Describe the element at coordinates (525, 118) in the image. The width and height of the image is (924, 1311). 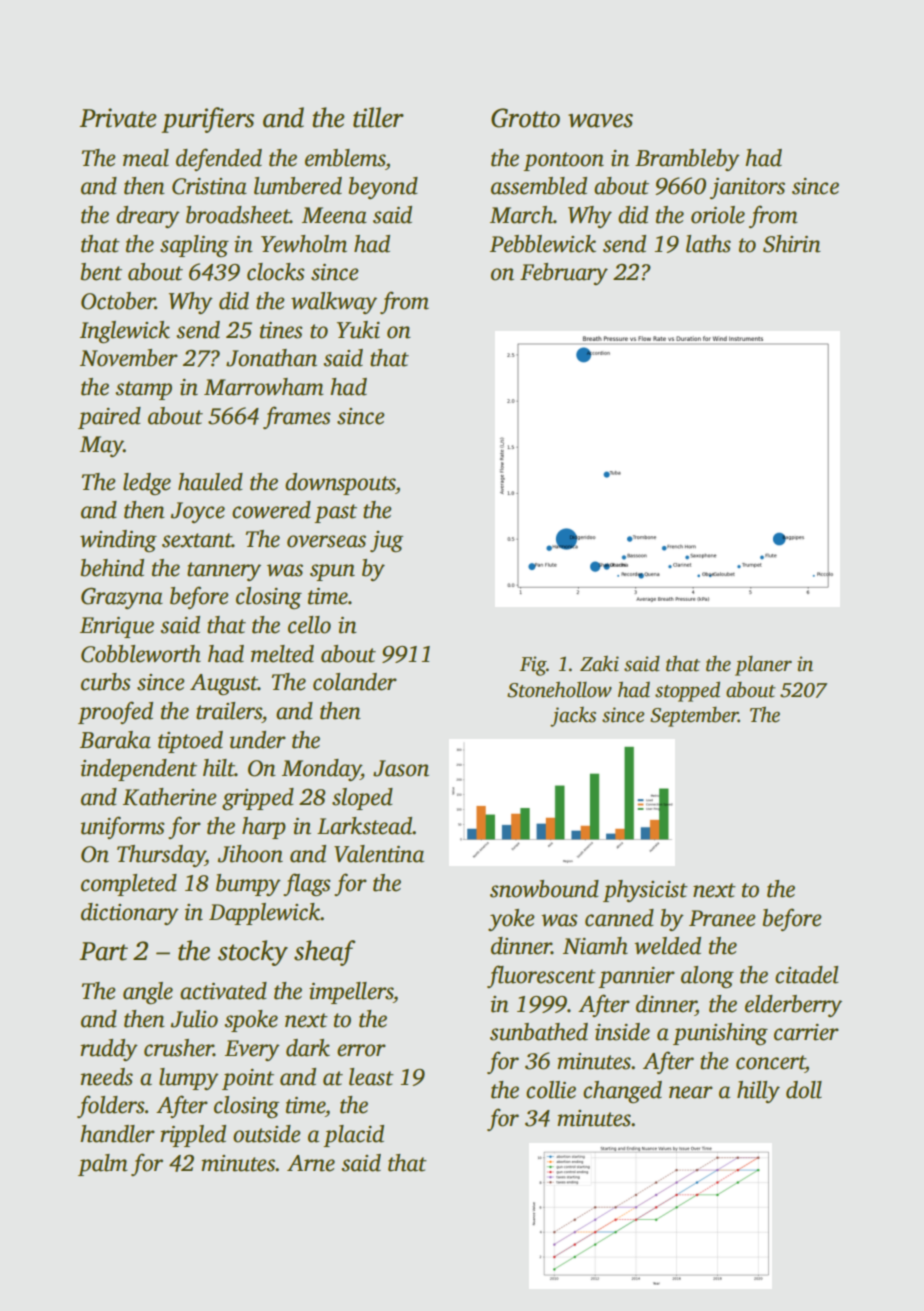
I see `Grotto` at that location.
